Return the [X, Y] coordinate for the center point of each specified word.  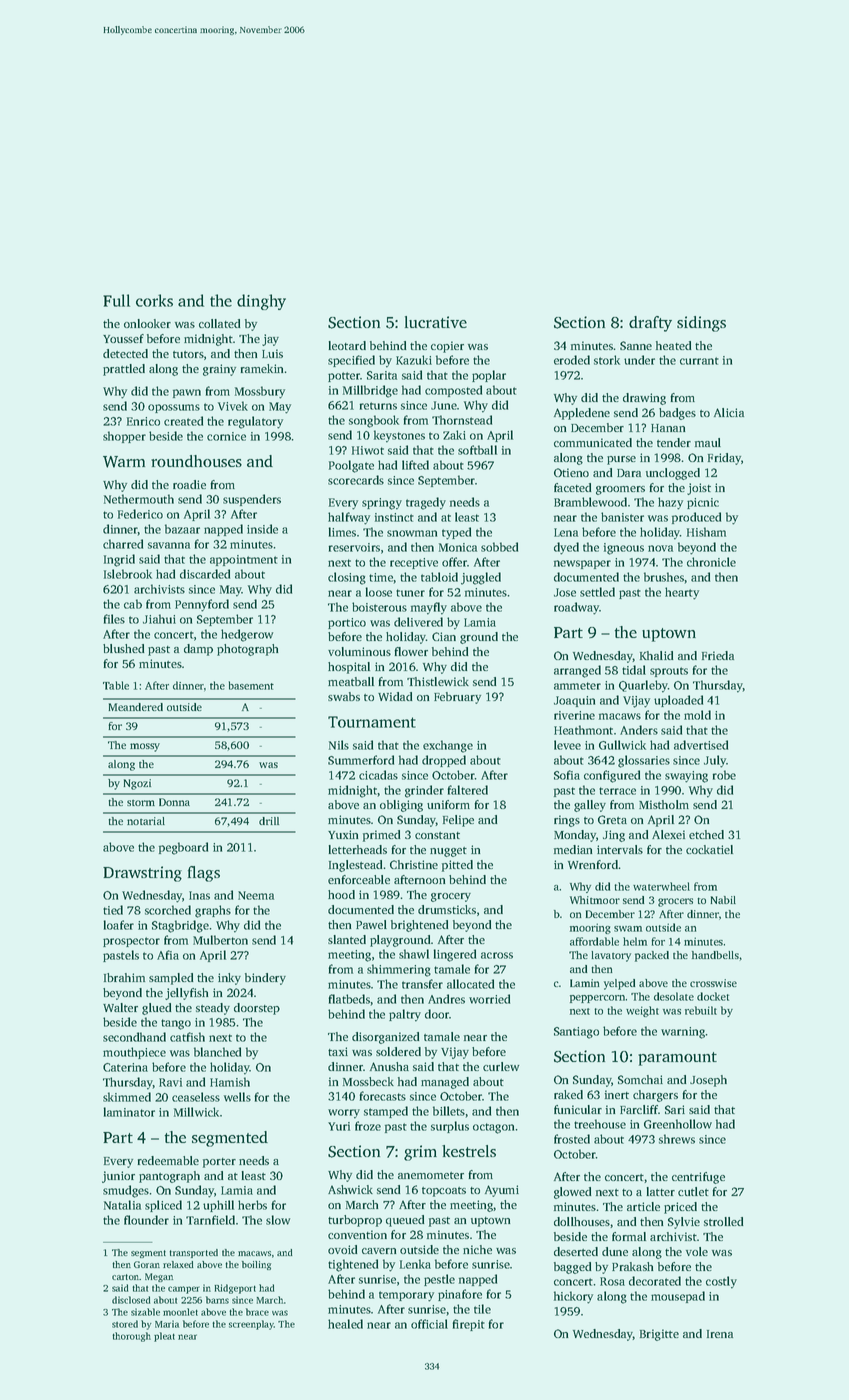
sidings [701, 324]
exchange [448, 746]
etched [706, 834]
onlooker [147, 323]
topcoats [444, 1192]
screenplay [251, 1325]
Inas [199, 895]
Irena [720, 1334]
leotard [347, 345]
